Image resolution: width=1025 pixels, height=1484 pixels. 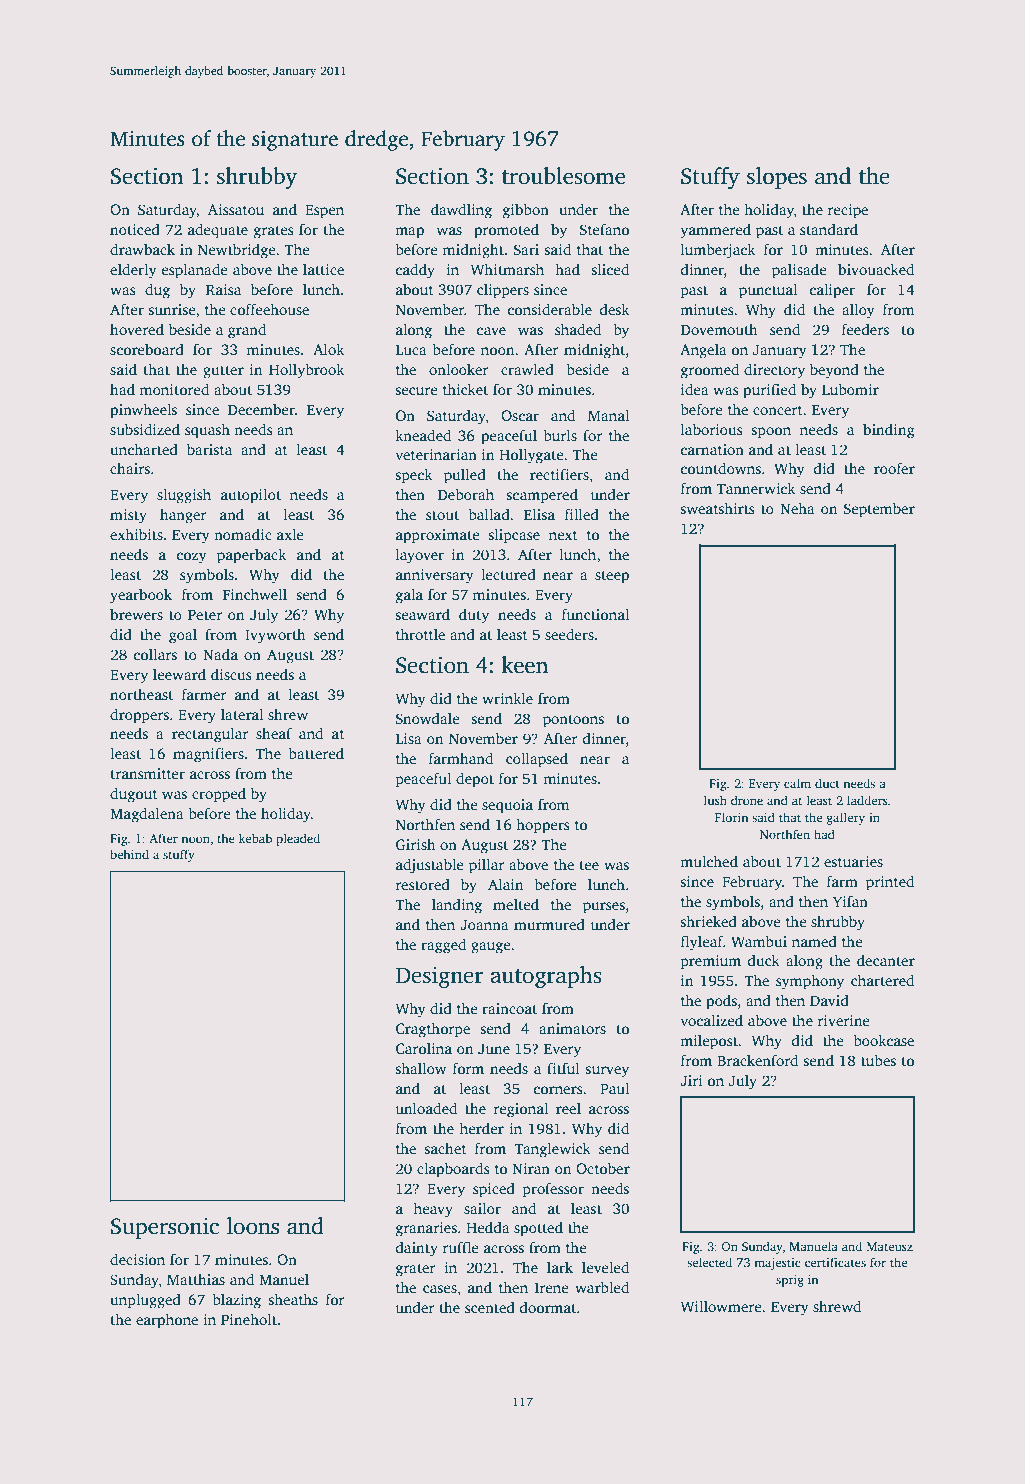 What do you see at coordinates (549, 924) in the document?
I see `murmured` at bounding box center [549, 924].
